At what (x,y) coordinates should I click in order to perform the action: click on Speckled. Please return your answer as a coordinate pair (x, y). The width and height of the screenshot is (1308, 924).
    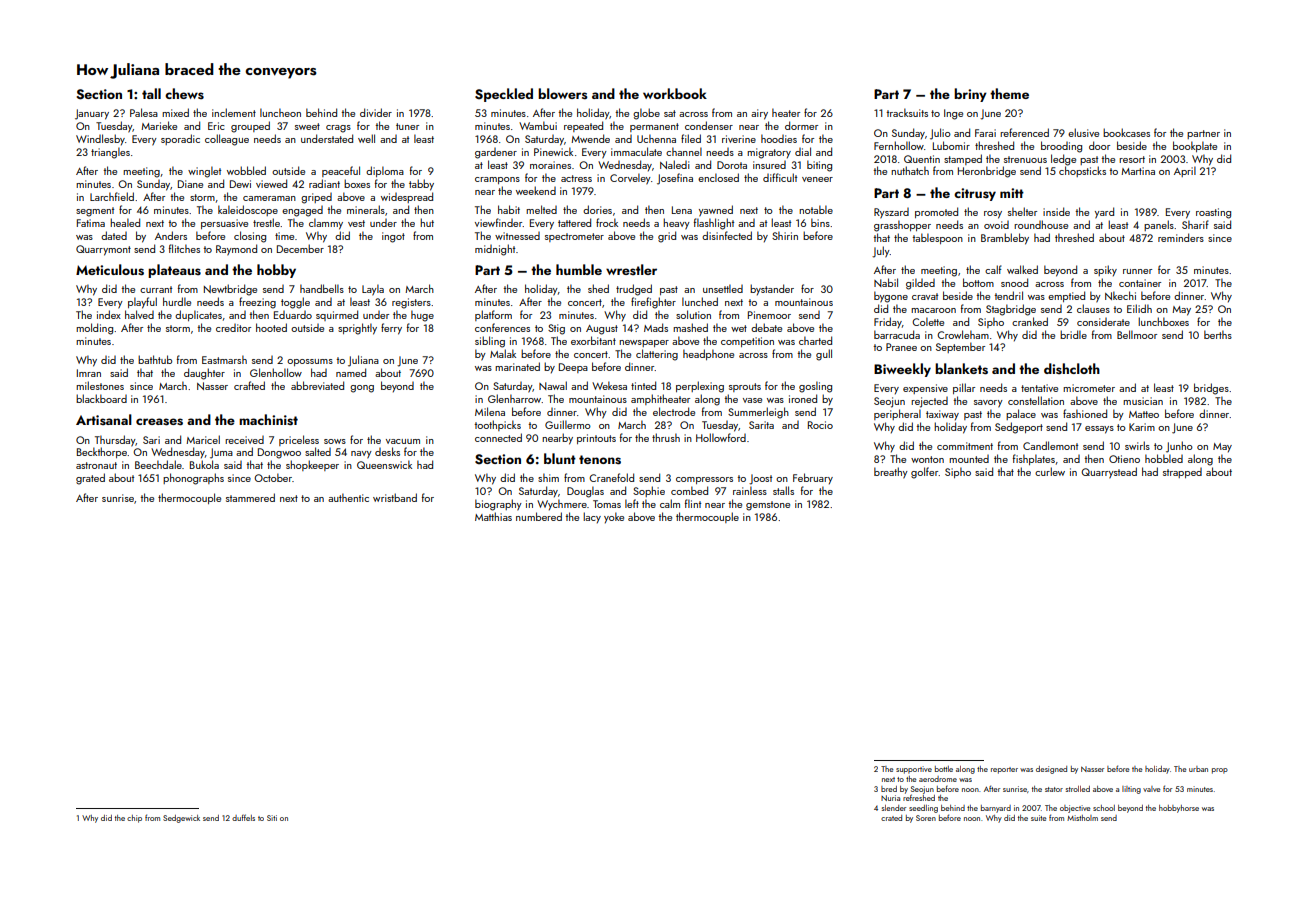
    Looking at the image, I should click on (504, 95).
